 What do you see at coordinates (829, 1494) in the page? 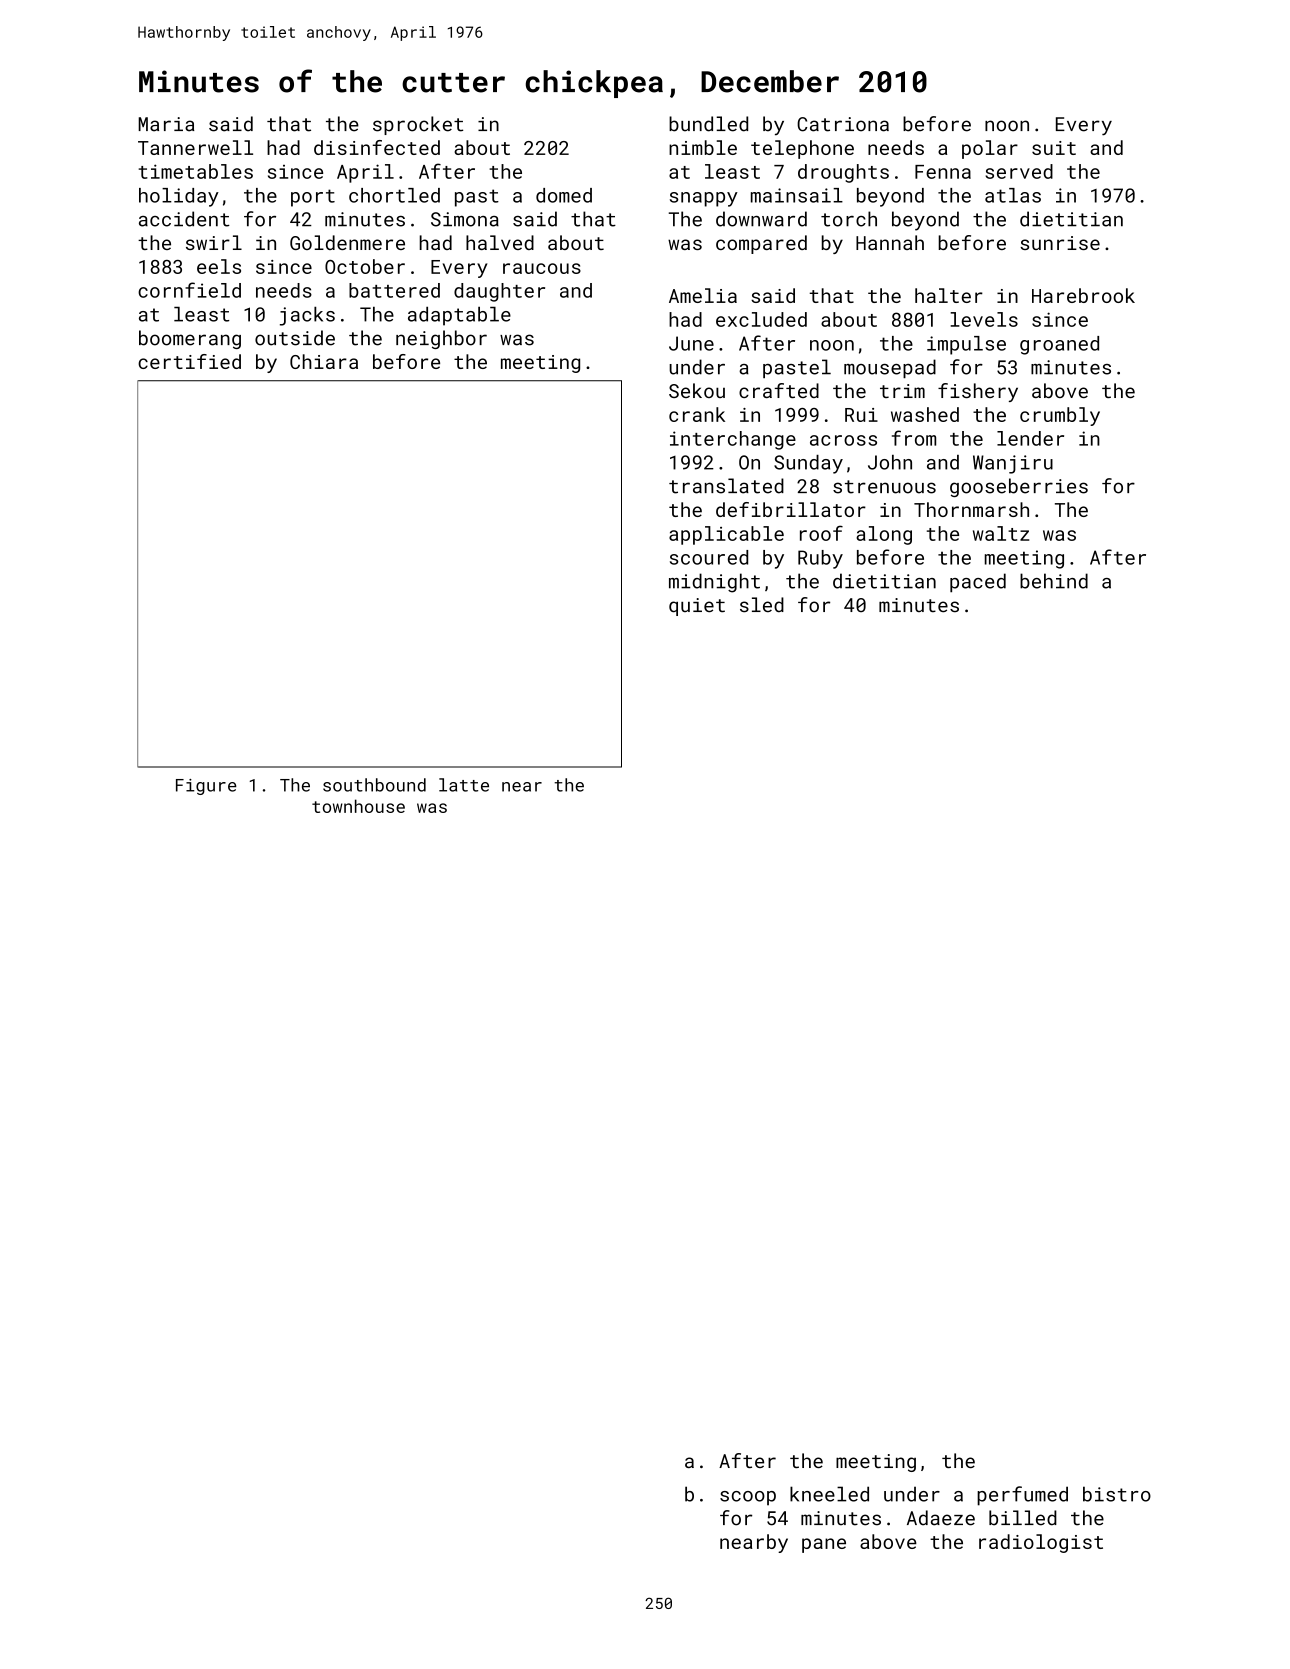
I see `kneeled` at bounding box center [829, 1494].
